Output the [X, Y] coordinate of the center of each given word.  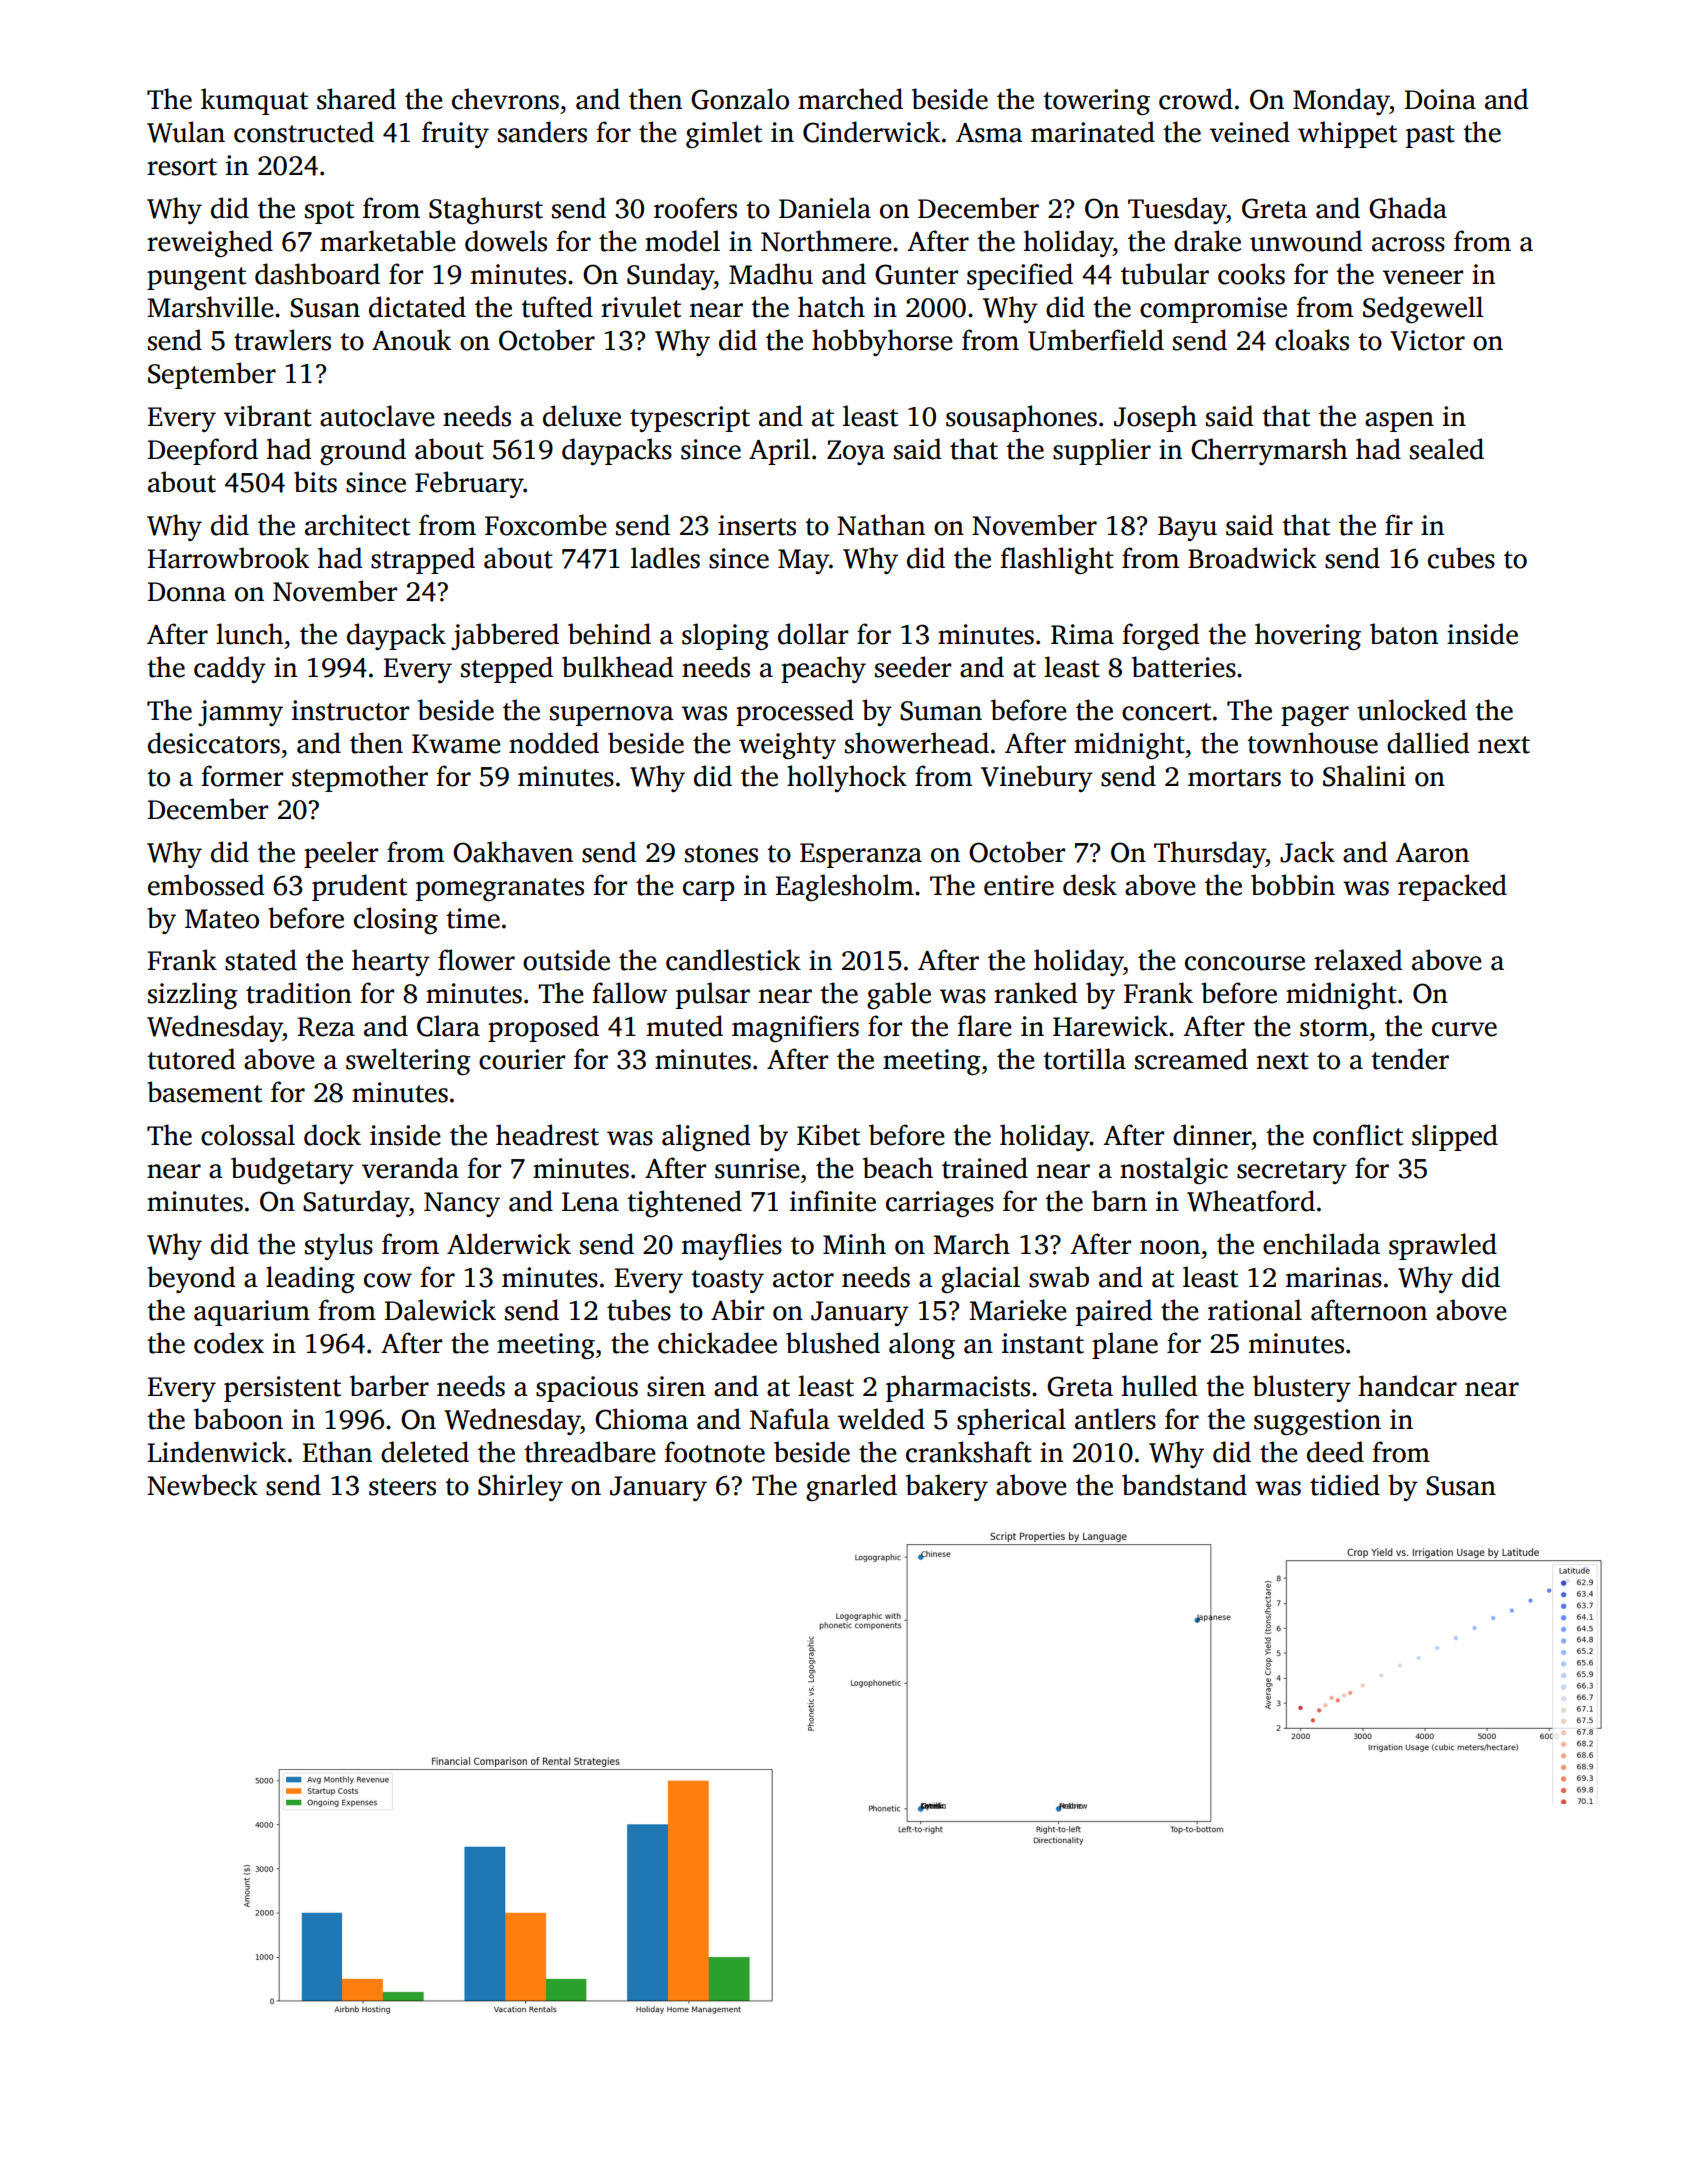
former [242, 776]
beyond [191, 1279]
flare [984, 1026]
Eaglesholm [845, 887]
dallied [1428, 743]
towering [1096, 102]
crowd [1196, 99]
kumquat [254, 101]
